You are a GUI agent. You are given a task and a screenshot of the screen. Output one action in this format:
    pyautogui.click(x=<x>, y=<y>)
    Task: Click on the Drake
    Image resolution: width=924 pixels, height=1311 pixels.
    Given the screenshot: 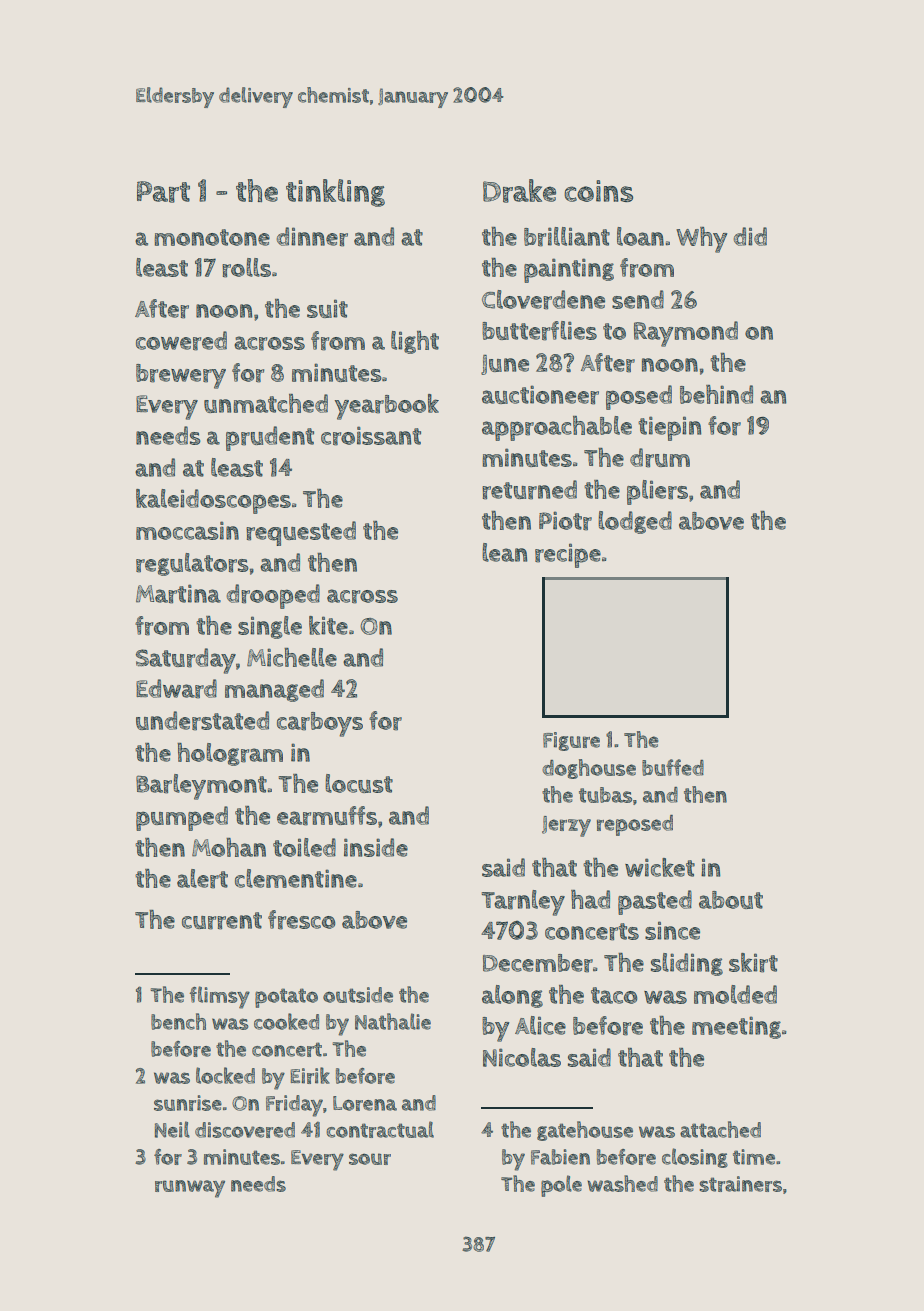 What is the action you would take?
    pyautogui.click(x=519, y=191)
